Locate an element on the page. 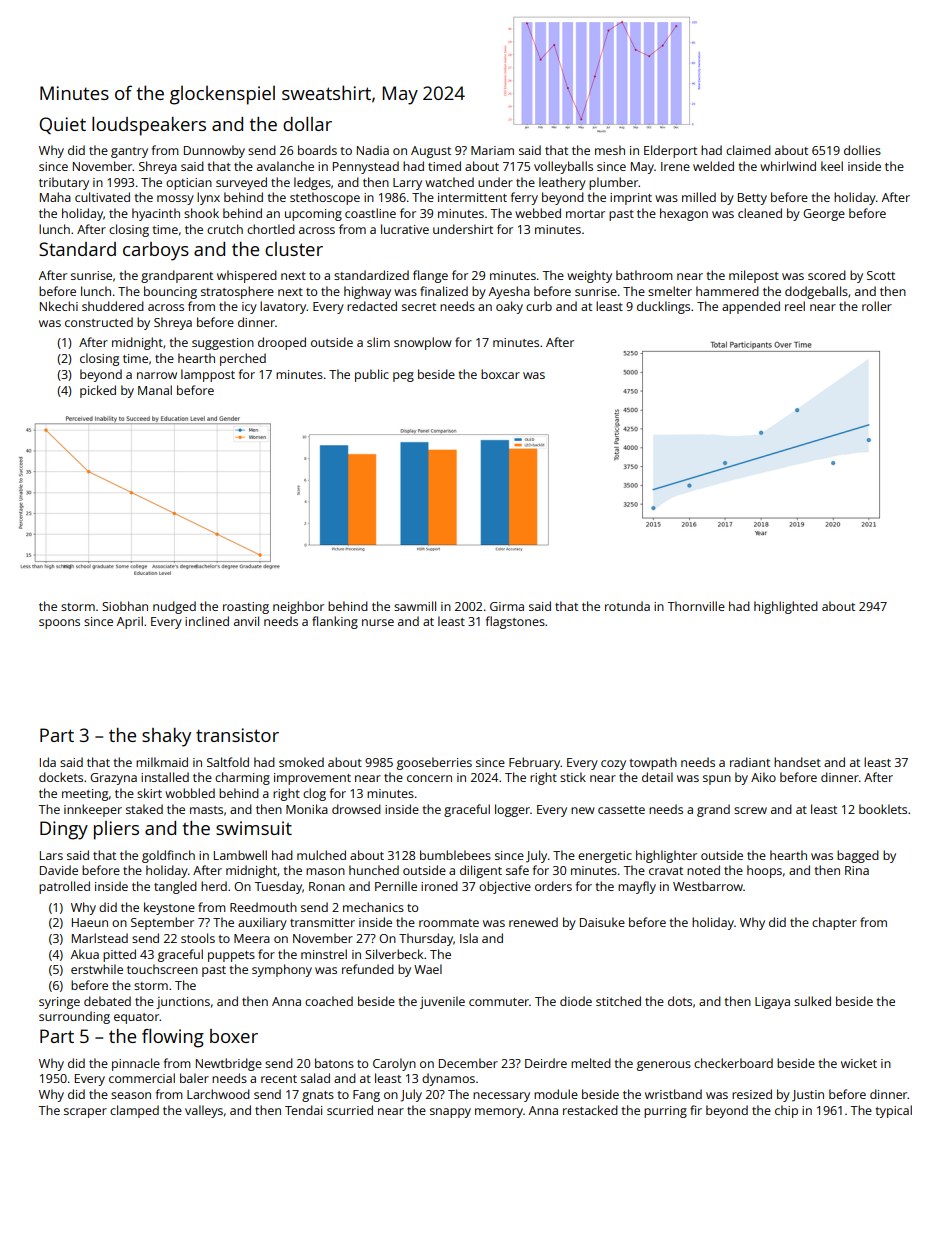 The height and width of the document is (1233, 952). flowing is located at coordinates (173, 1038).
